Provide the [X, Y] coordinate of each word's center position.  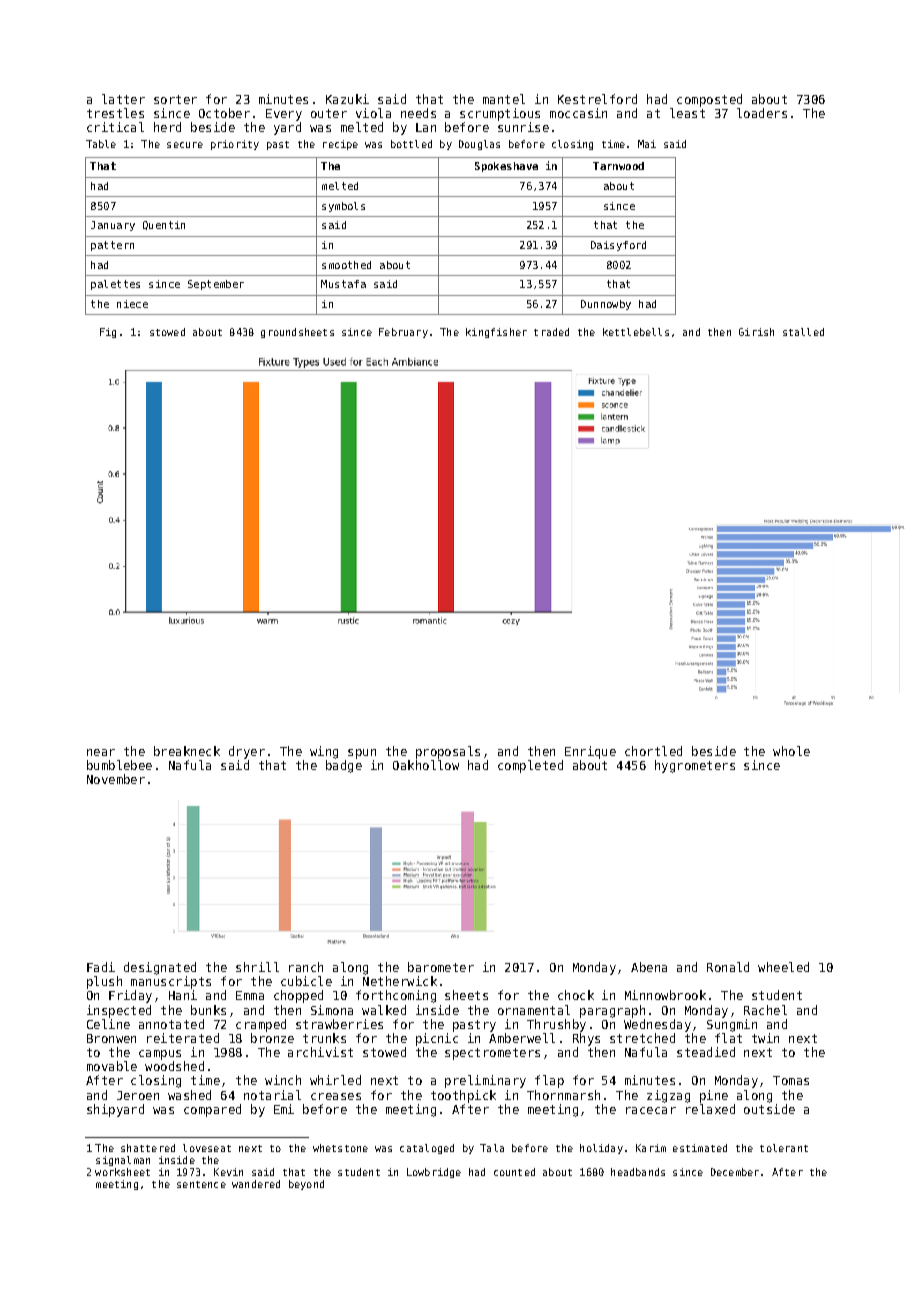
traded [551, 332]
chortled [653, 751]
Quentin [164, 225]
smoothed [346, 265]
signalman [123, 1161]
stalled [803, 332]
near [101, 752]
